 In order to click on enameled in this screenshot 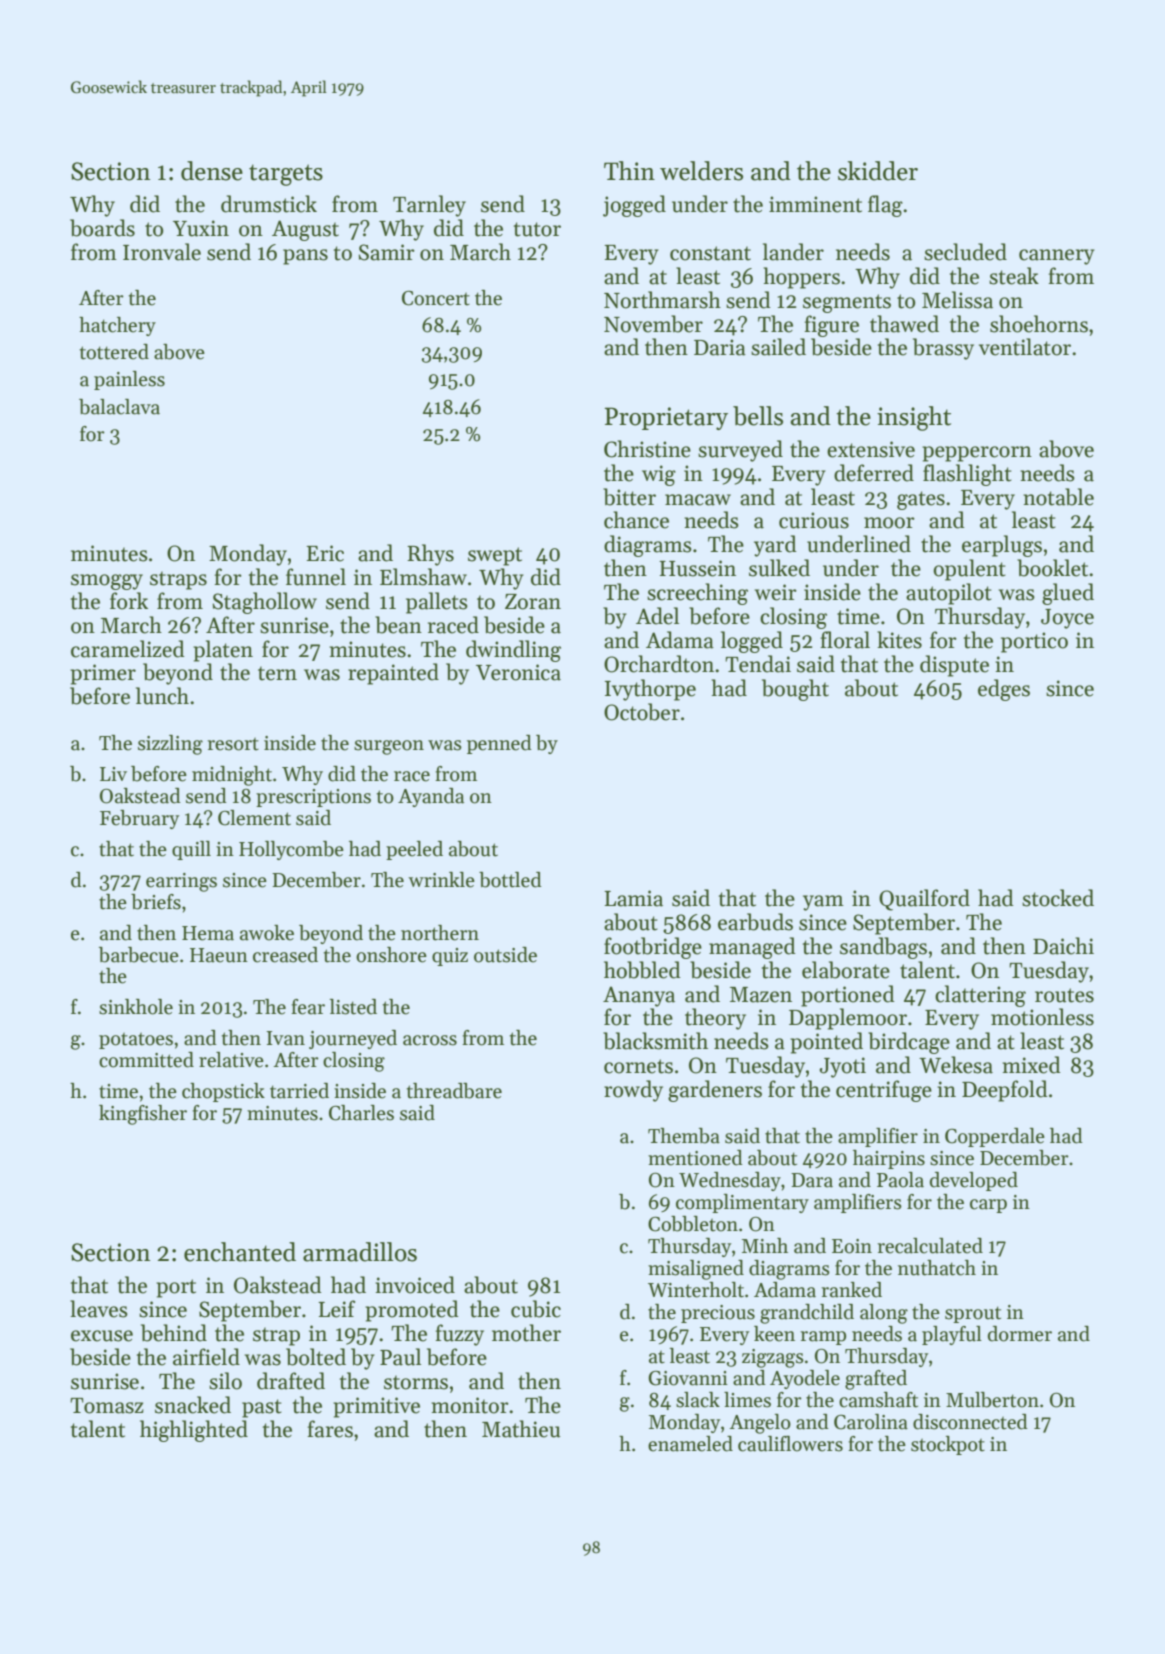, I will do `click(690, 1444)`.
